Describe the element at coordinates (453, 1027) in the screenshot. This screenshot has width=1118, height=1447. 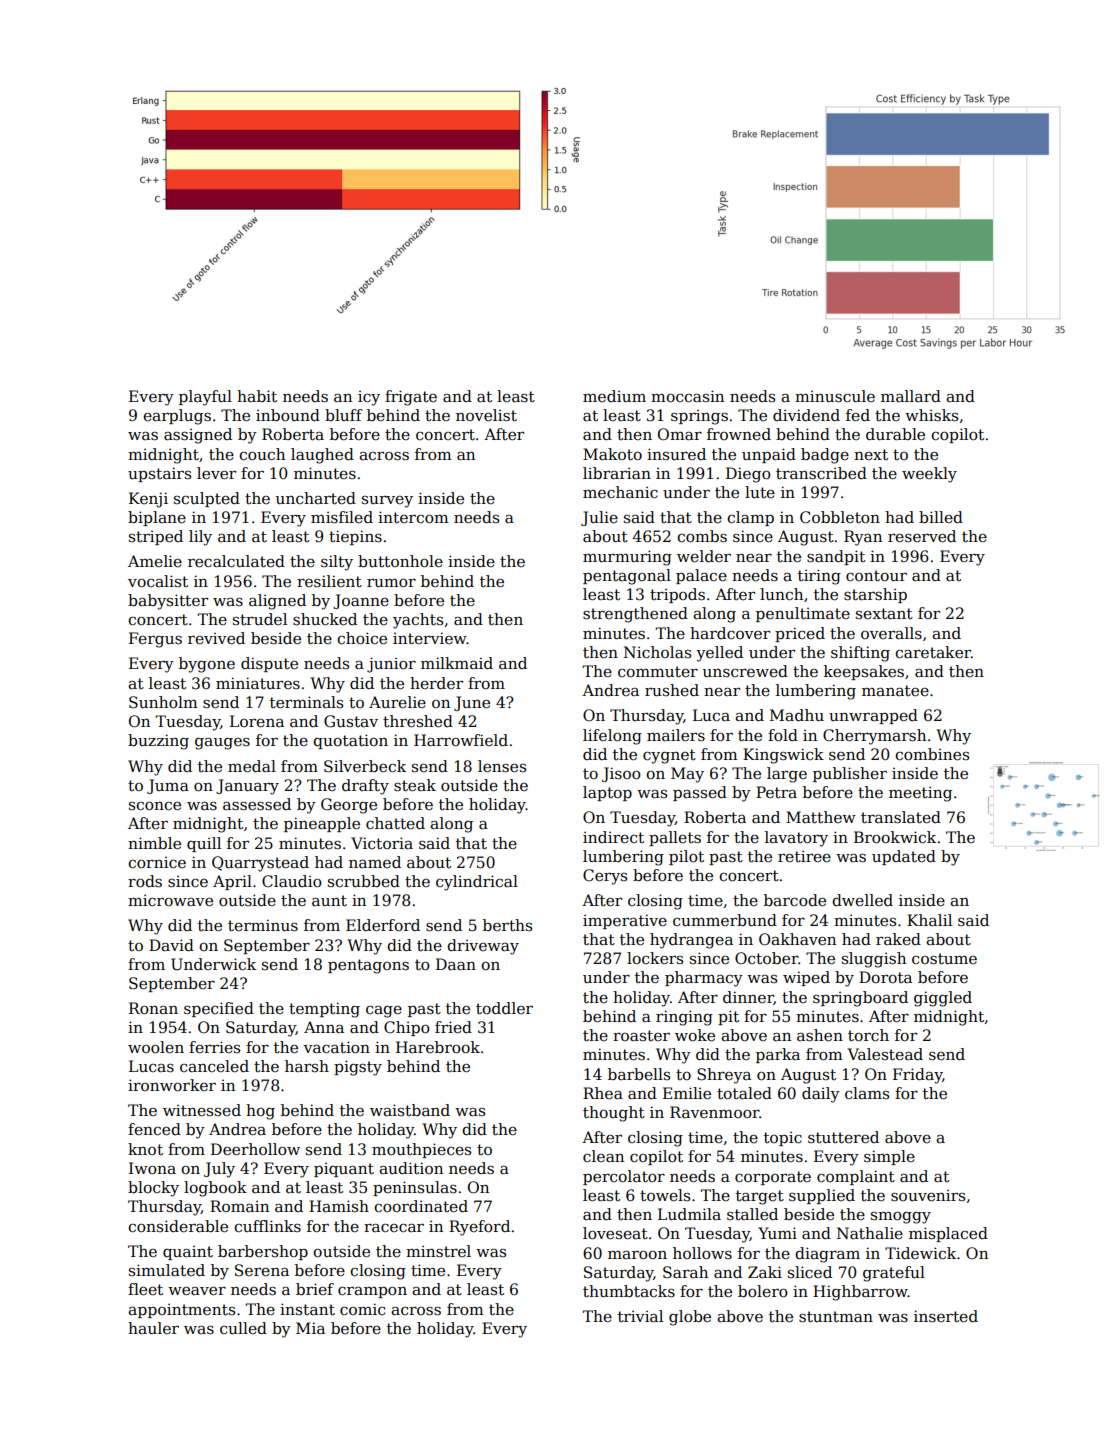
I see `fried` at that location.
